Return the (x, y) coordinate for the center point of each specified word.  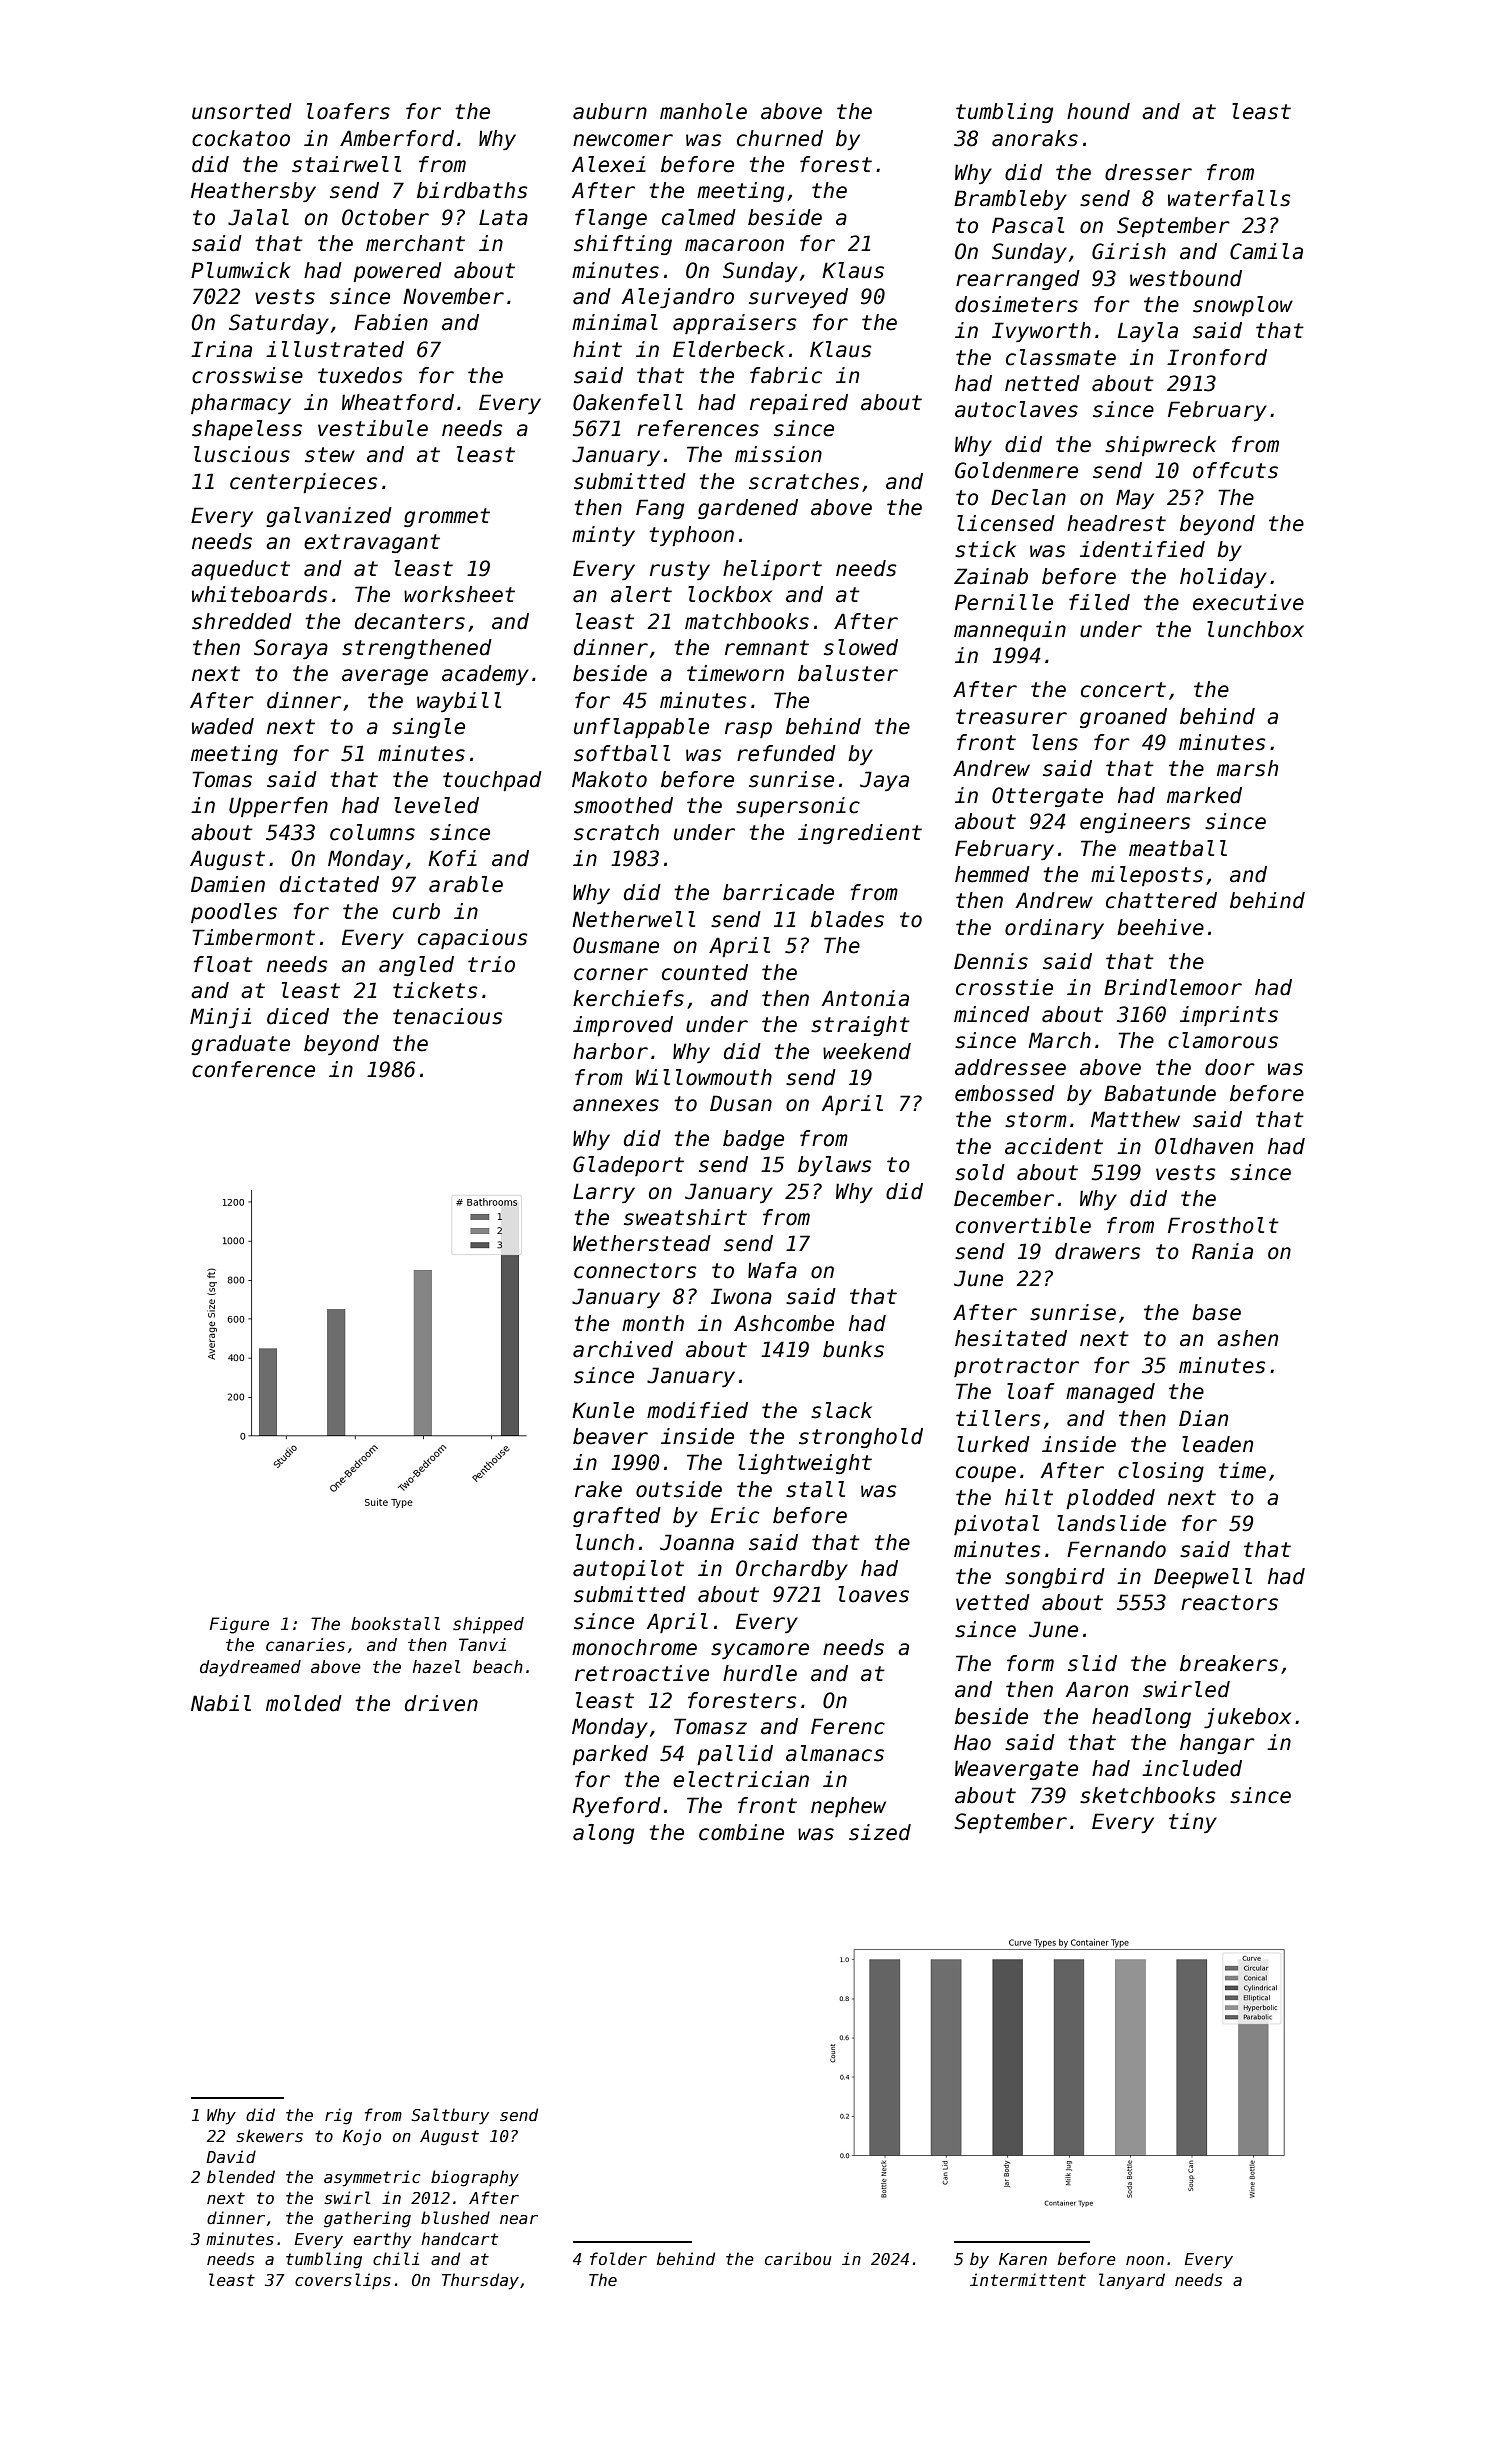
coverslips (343, 2281)
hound (1098, 111)
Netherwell (633, 919)
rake (598, 1489)
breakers (1229, 1663)
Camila (1266, 251)
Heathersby (253, 192)
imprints (1229, 1016)
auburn (610, 111)
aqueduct (240, 570)
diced (298, 1016)
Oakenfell (628, 402)
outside (679, 1489)
